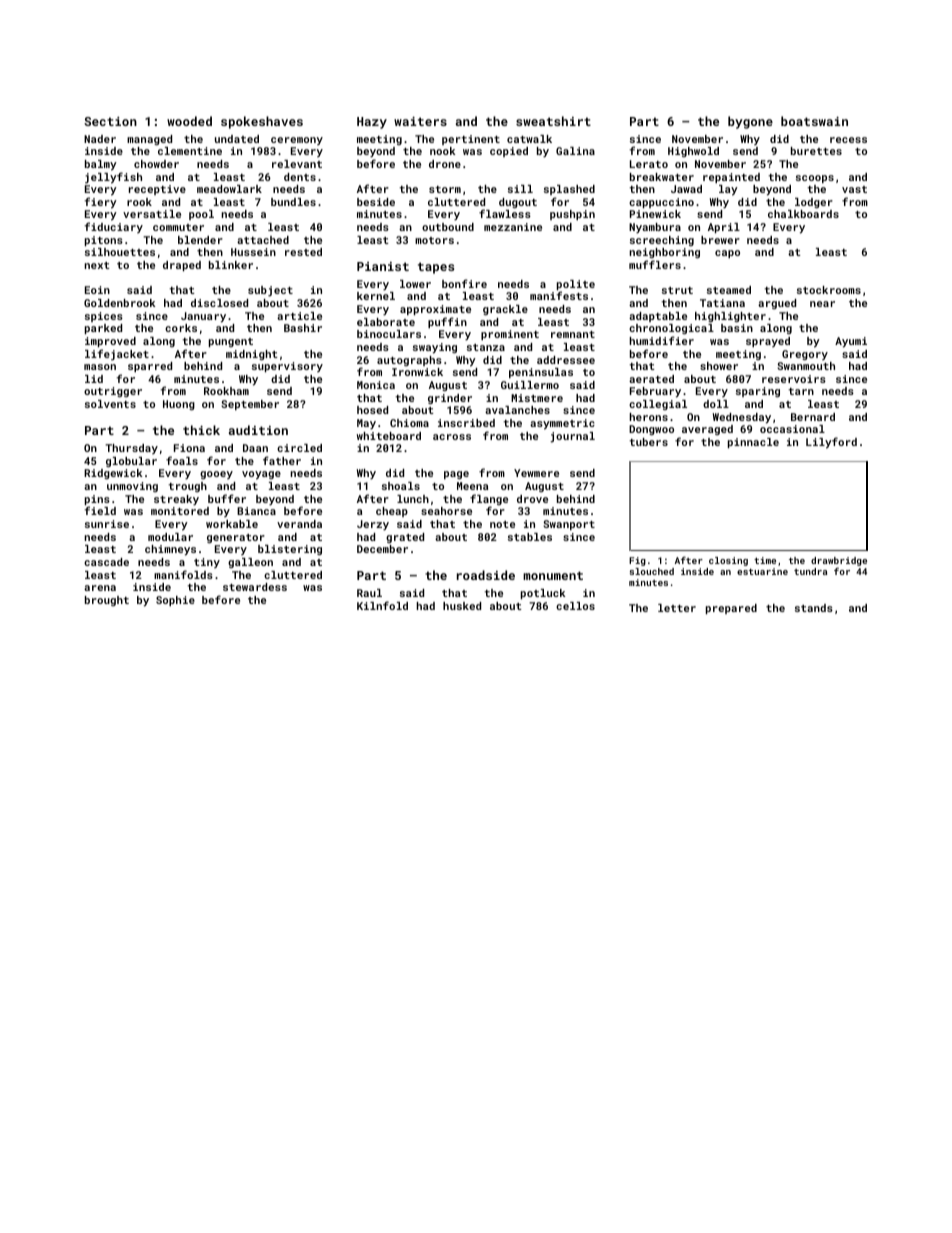 This screenshot has width=952, height=1233. Describe the element at coordinates (765, 560) in the screenshot. I see `time` at that location.
